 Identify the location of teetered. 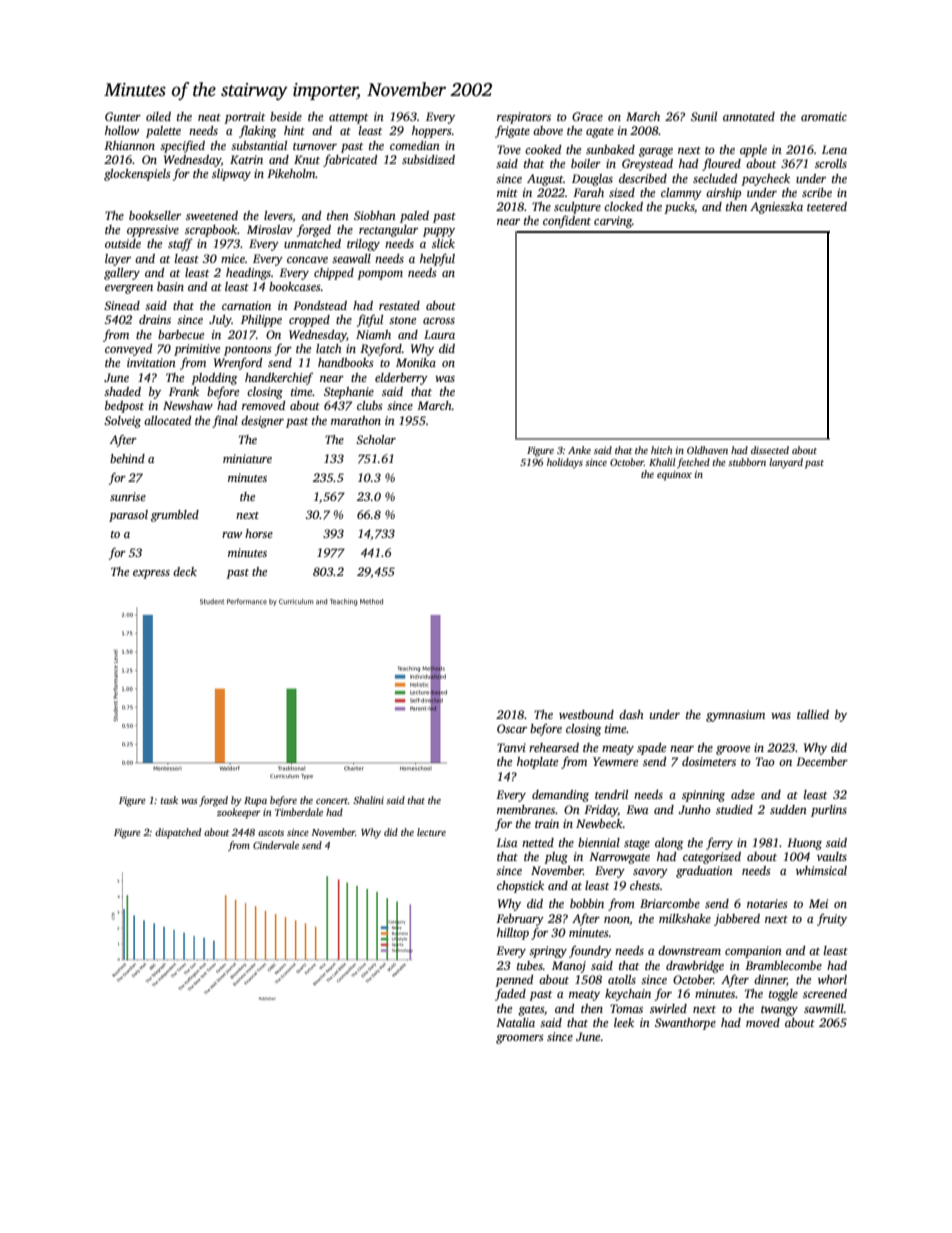
(827, 206).
